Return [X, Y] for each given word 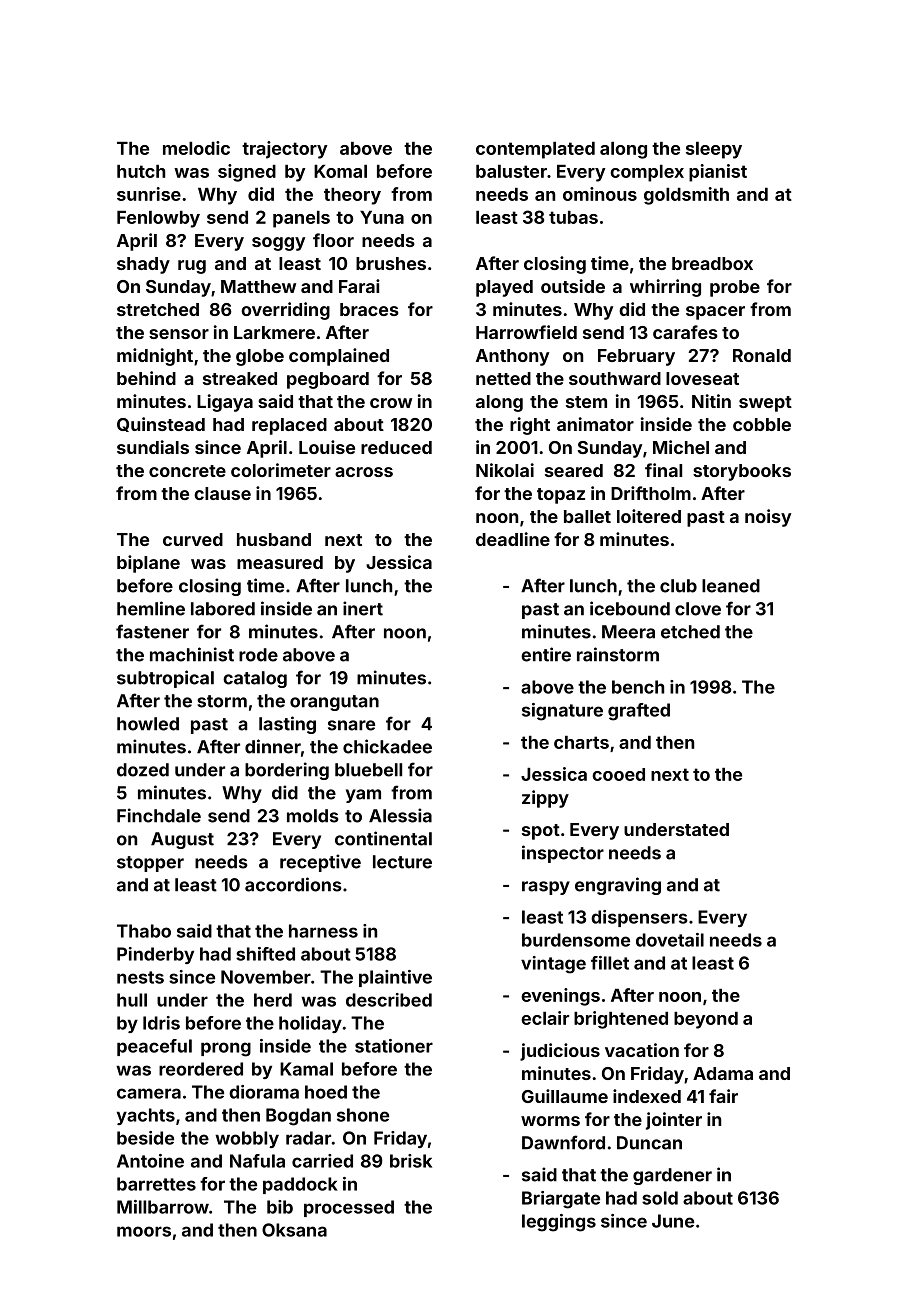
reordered [201, 1069]
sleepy [714, 150]
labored [223, 609]
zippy [545, 799]
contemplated [535, 150]
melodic [196, 148]
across [364, 472]
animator [595, 424]
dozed [143, 770]
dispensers [639, 918]
